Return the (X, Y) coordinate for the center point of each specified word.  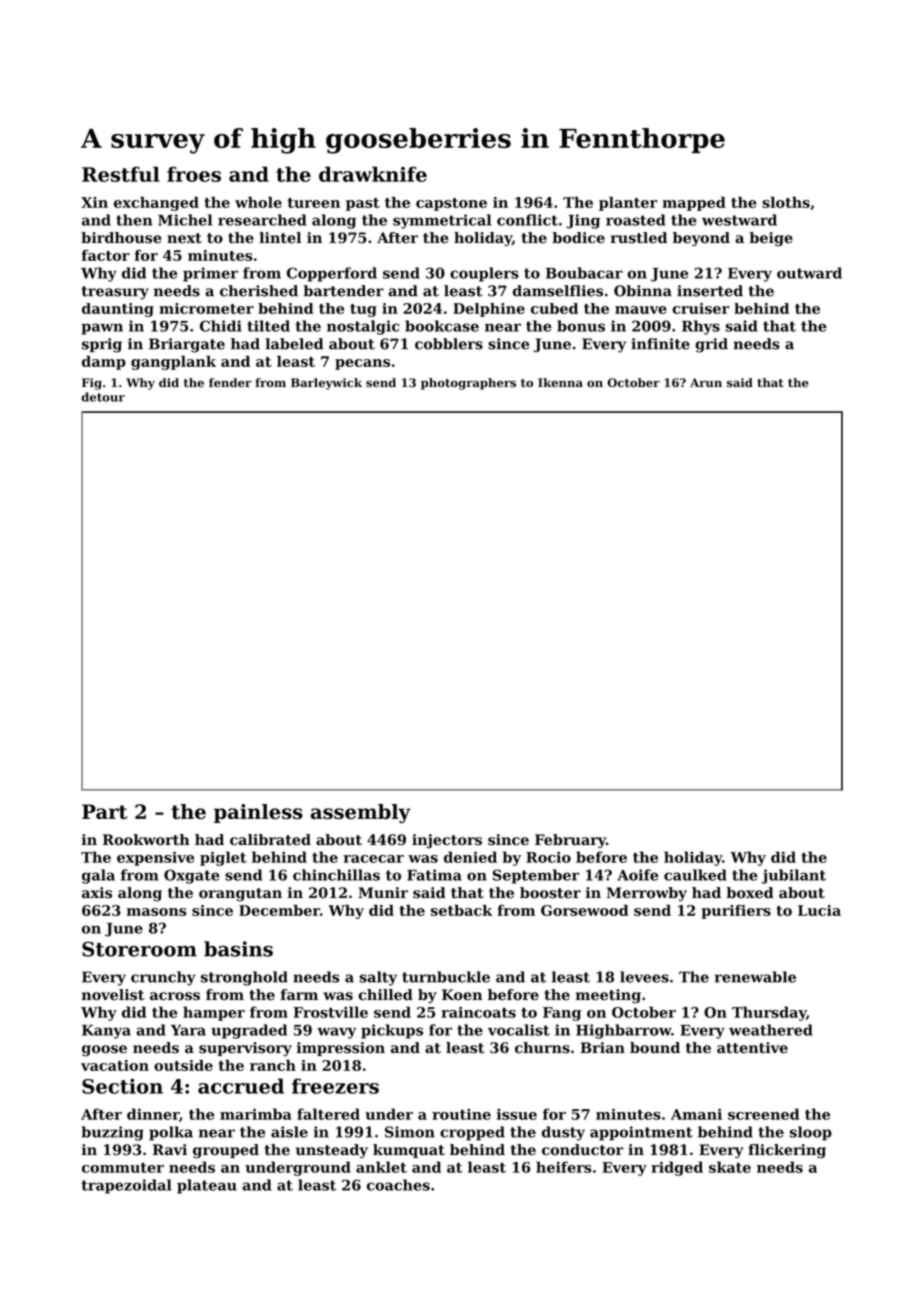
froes (194, 174)
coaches (398, 1185)
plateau (207, 1186)
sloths (786, 202)
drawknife (373, 174)
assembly (361, 813)
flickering (787, 1151)
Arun (706, 382)
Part (104, 811)
